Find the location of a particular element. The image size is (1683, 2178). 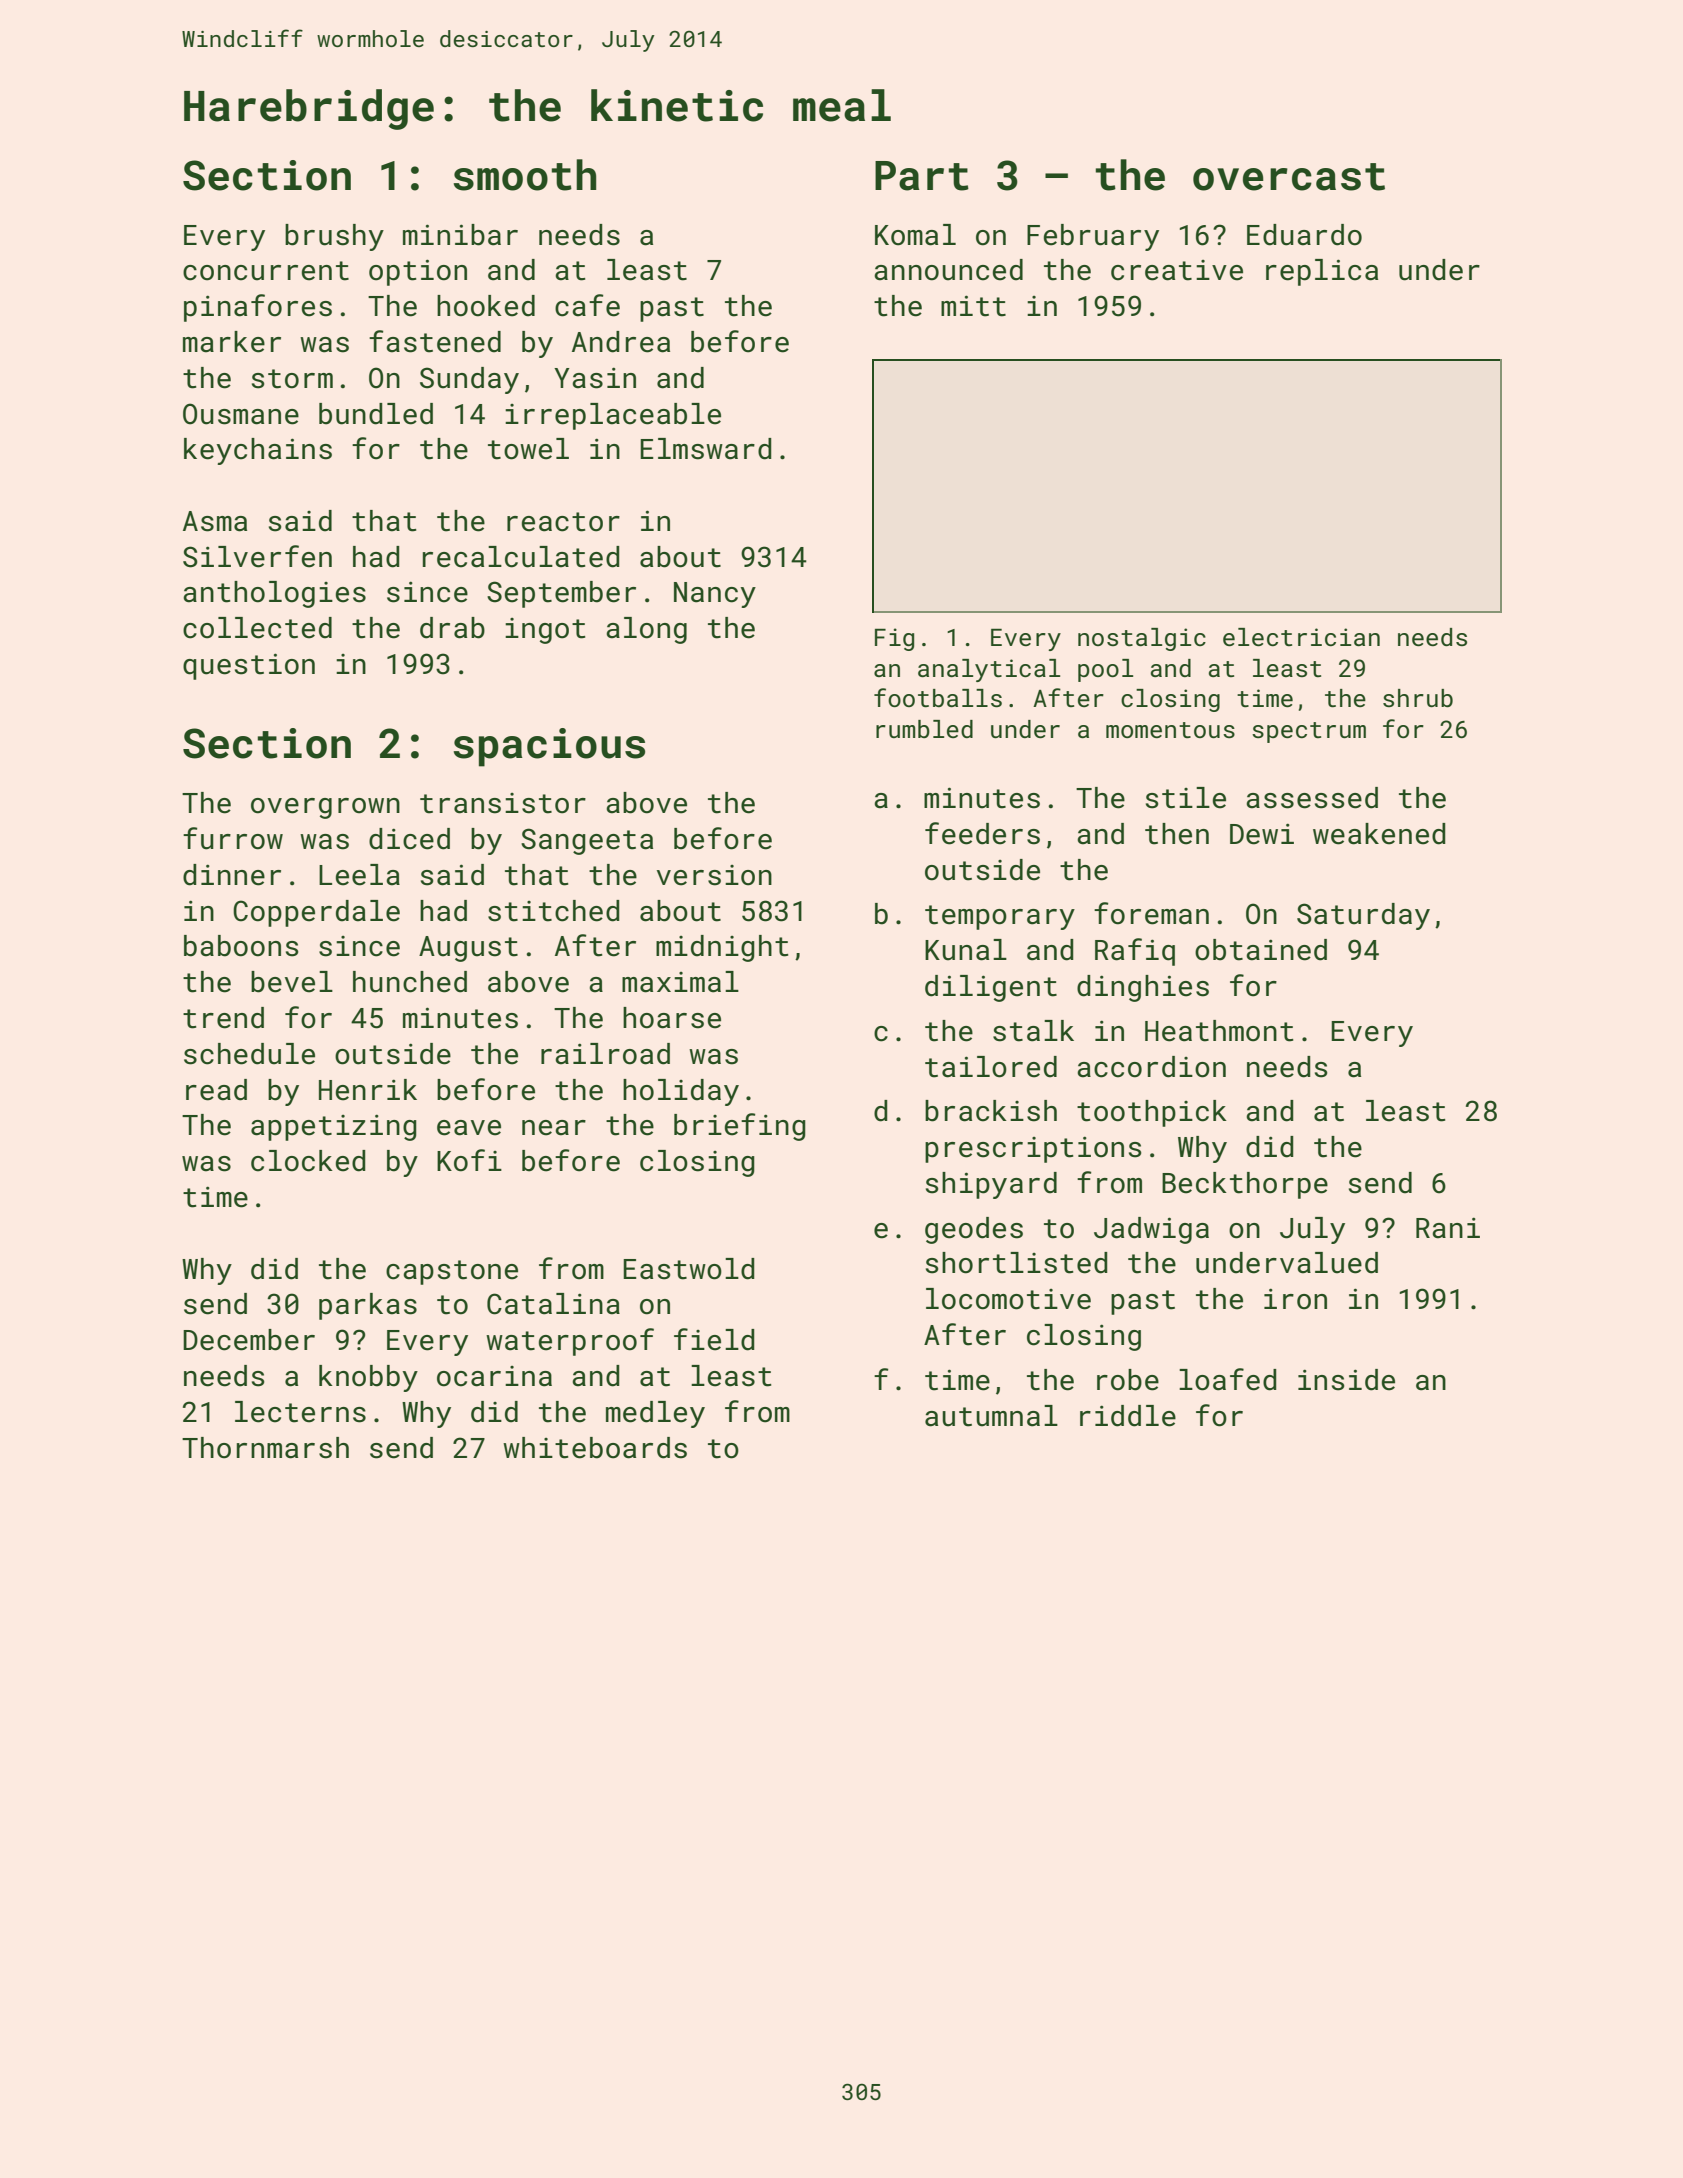

mitt is located at coordinates (973, 306).
